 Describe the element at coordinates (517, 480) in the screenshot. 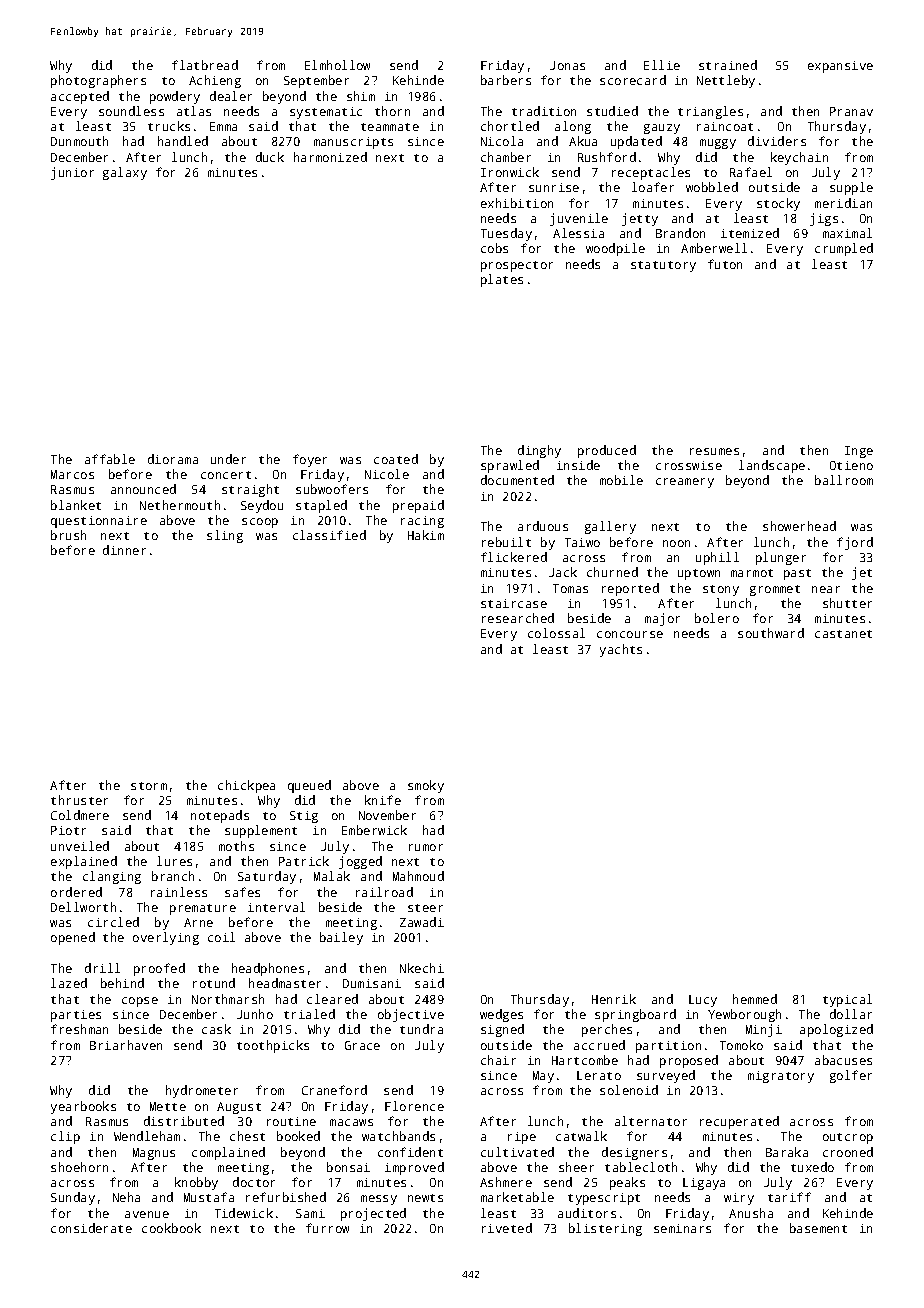

I see `documented` at that location.
